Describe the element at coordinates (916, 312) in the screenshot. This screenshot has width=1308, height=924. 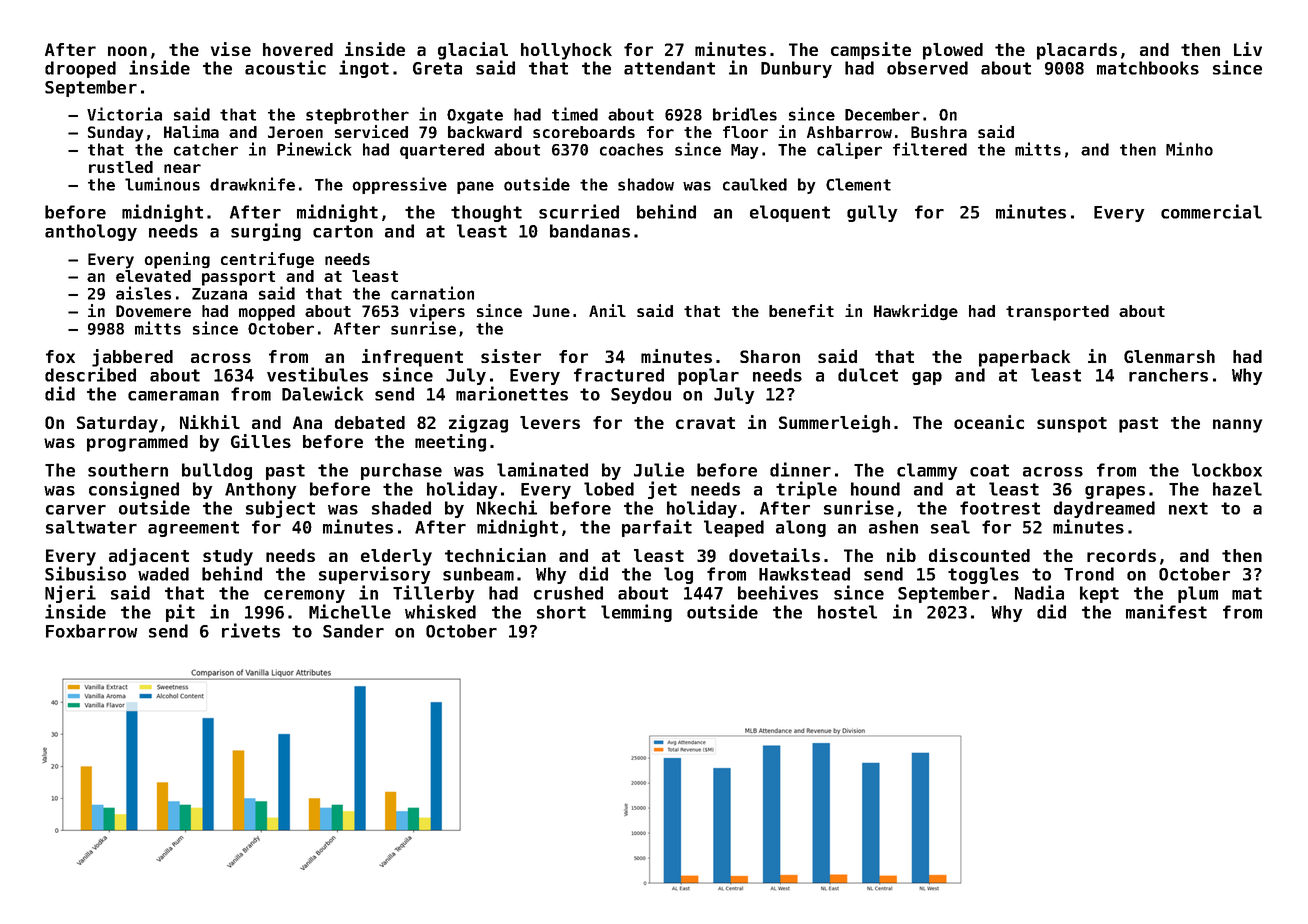
I see `Hawkridge` at that location.
